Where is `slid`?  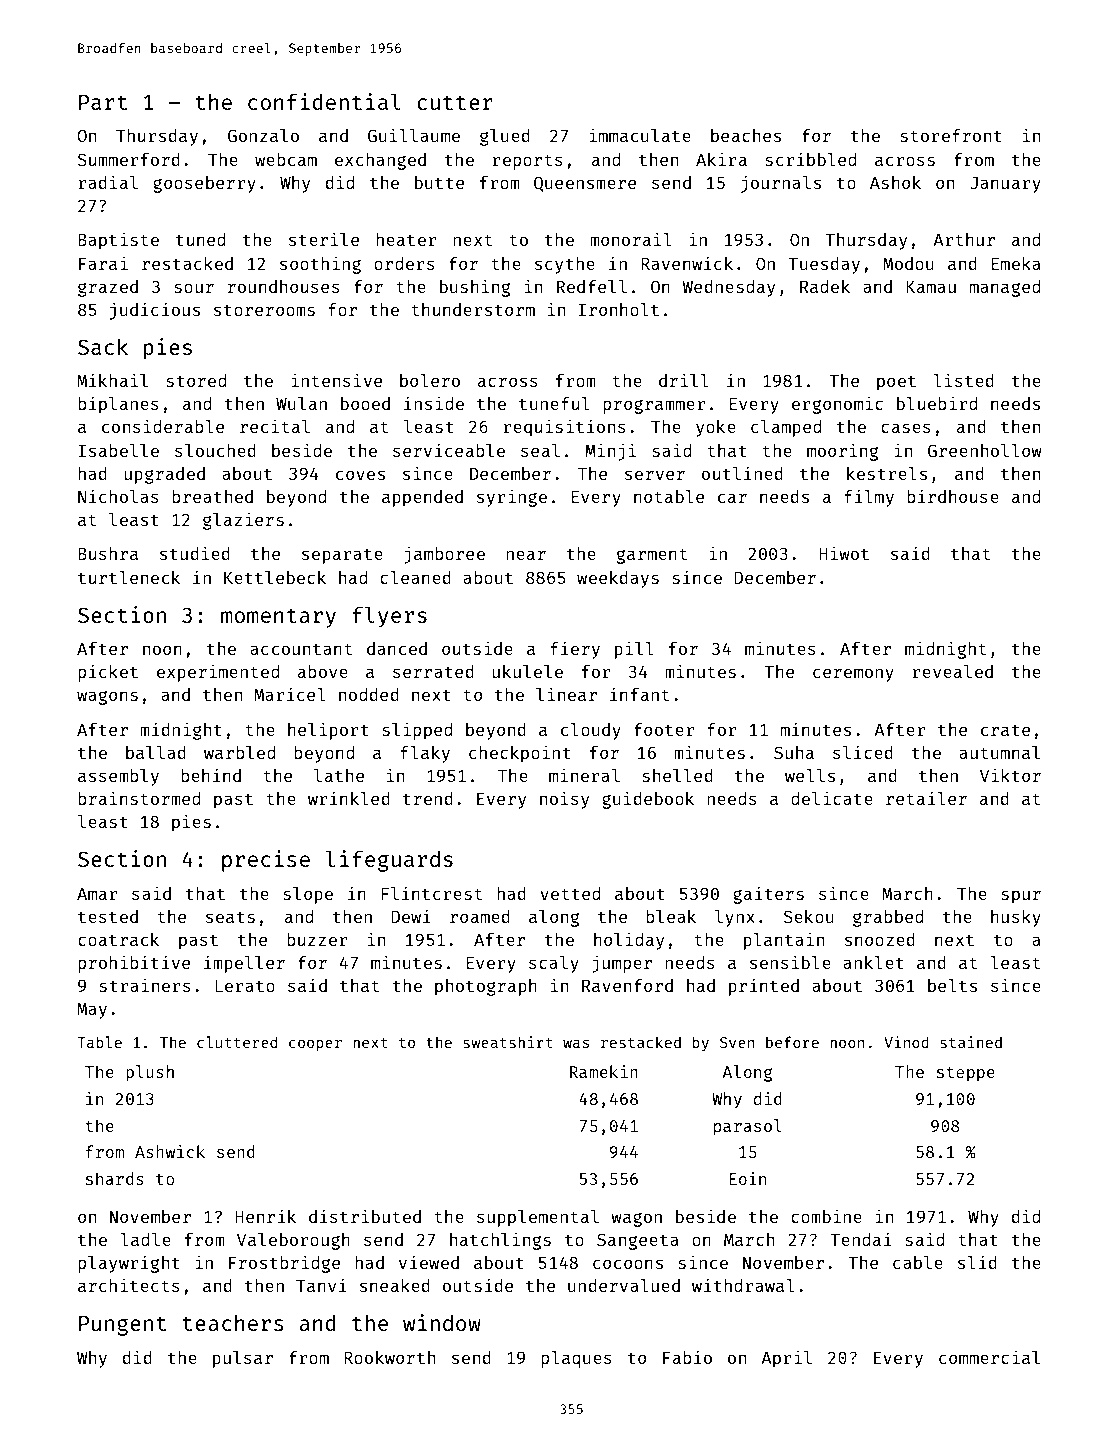
slid is located at coordinates (977, 1262).
